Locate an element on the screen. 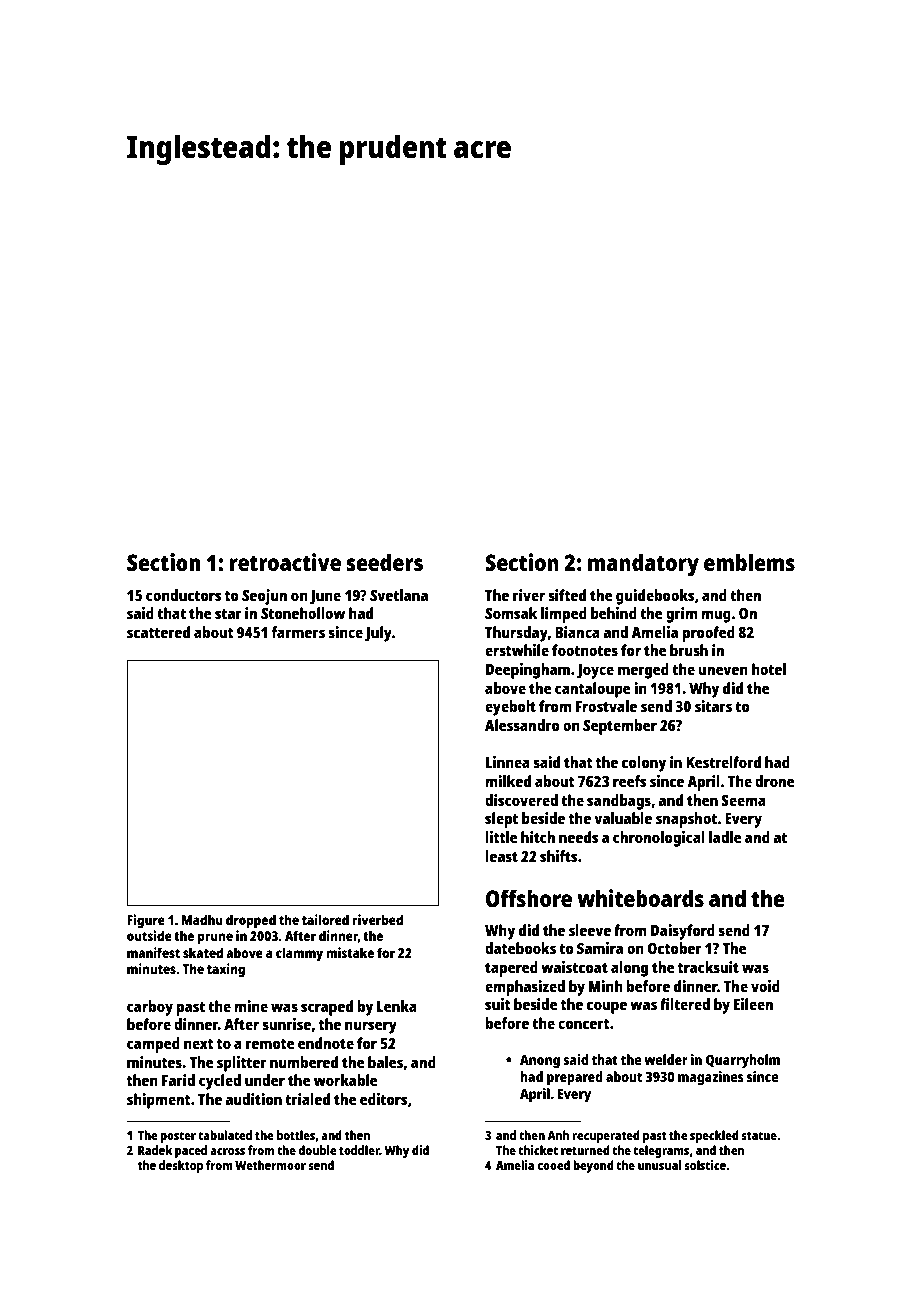 This screenshot has height=1314, width=924. tailored is located at coordinates (325, 919).
